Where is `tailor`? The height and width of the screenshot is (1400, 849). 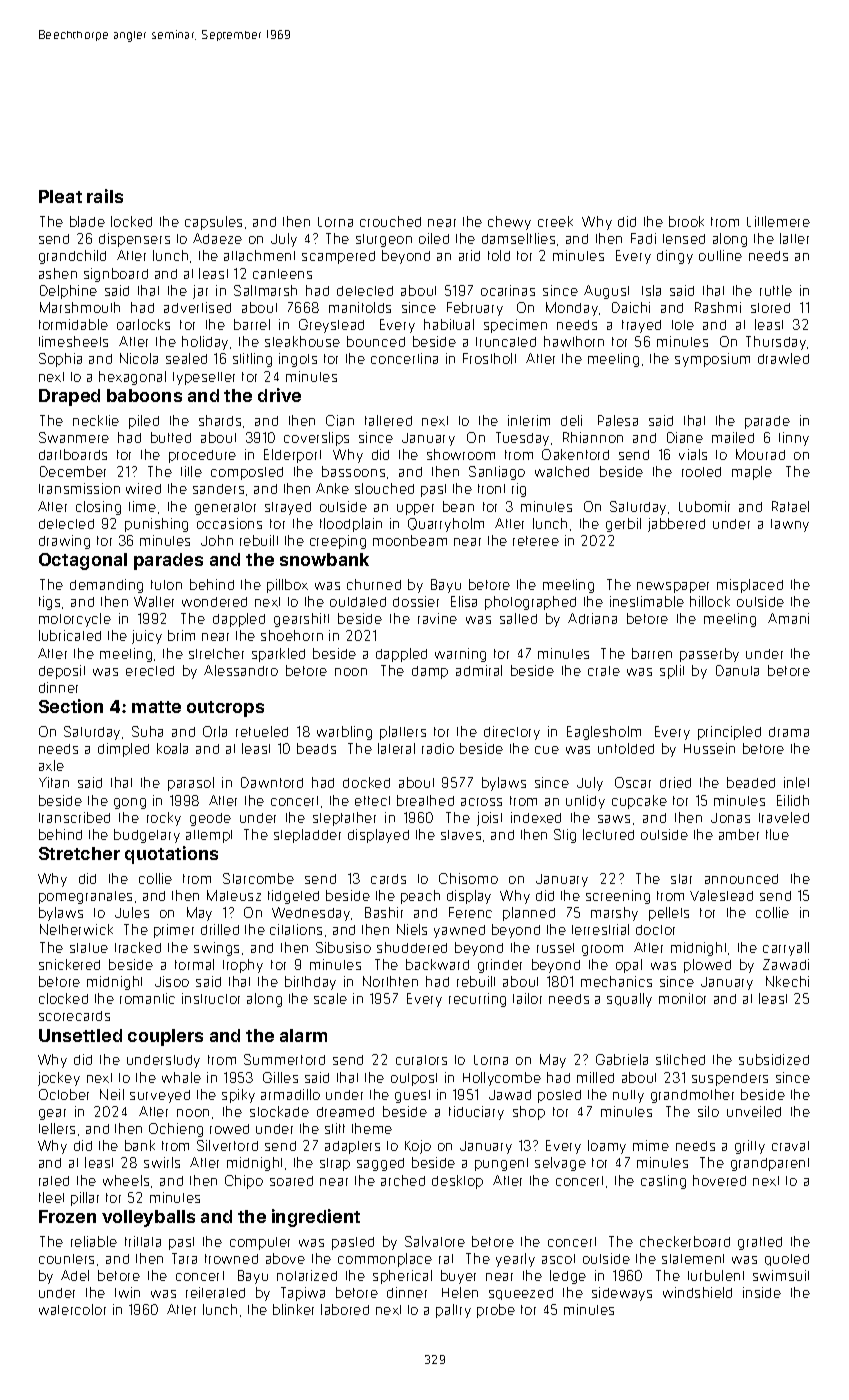 tailor is located at coordinates (527, 998).
